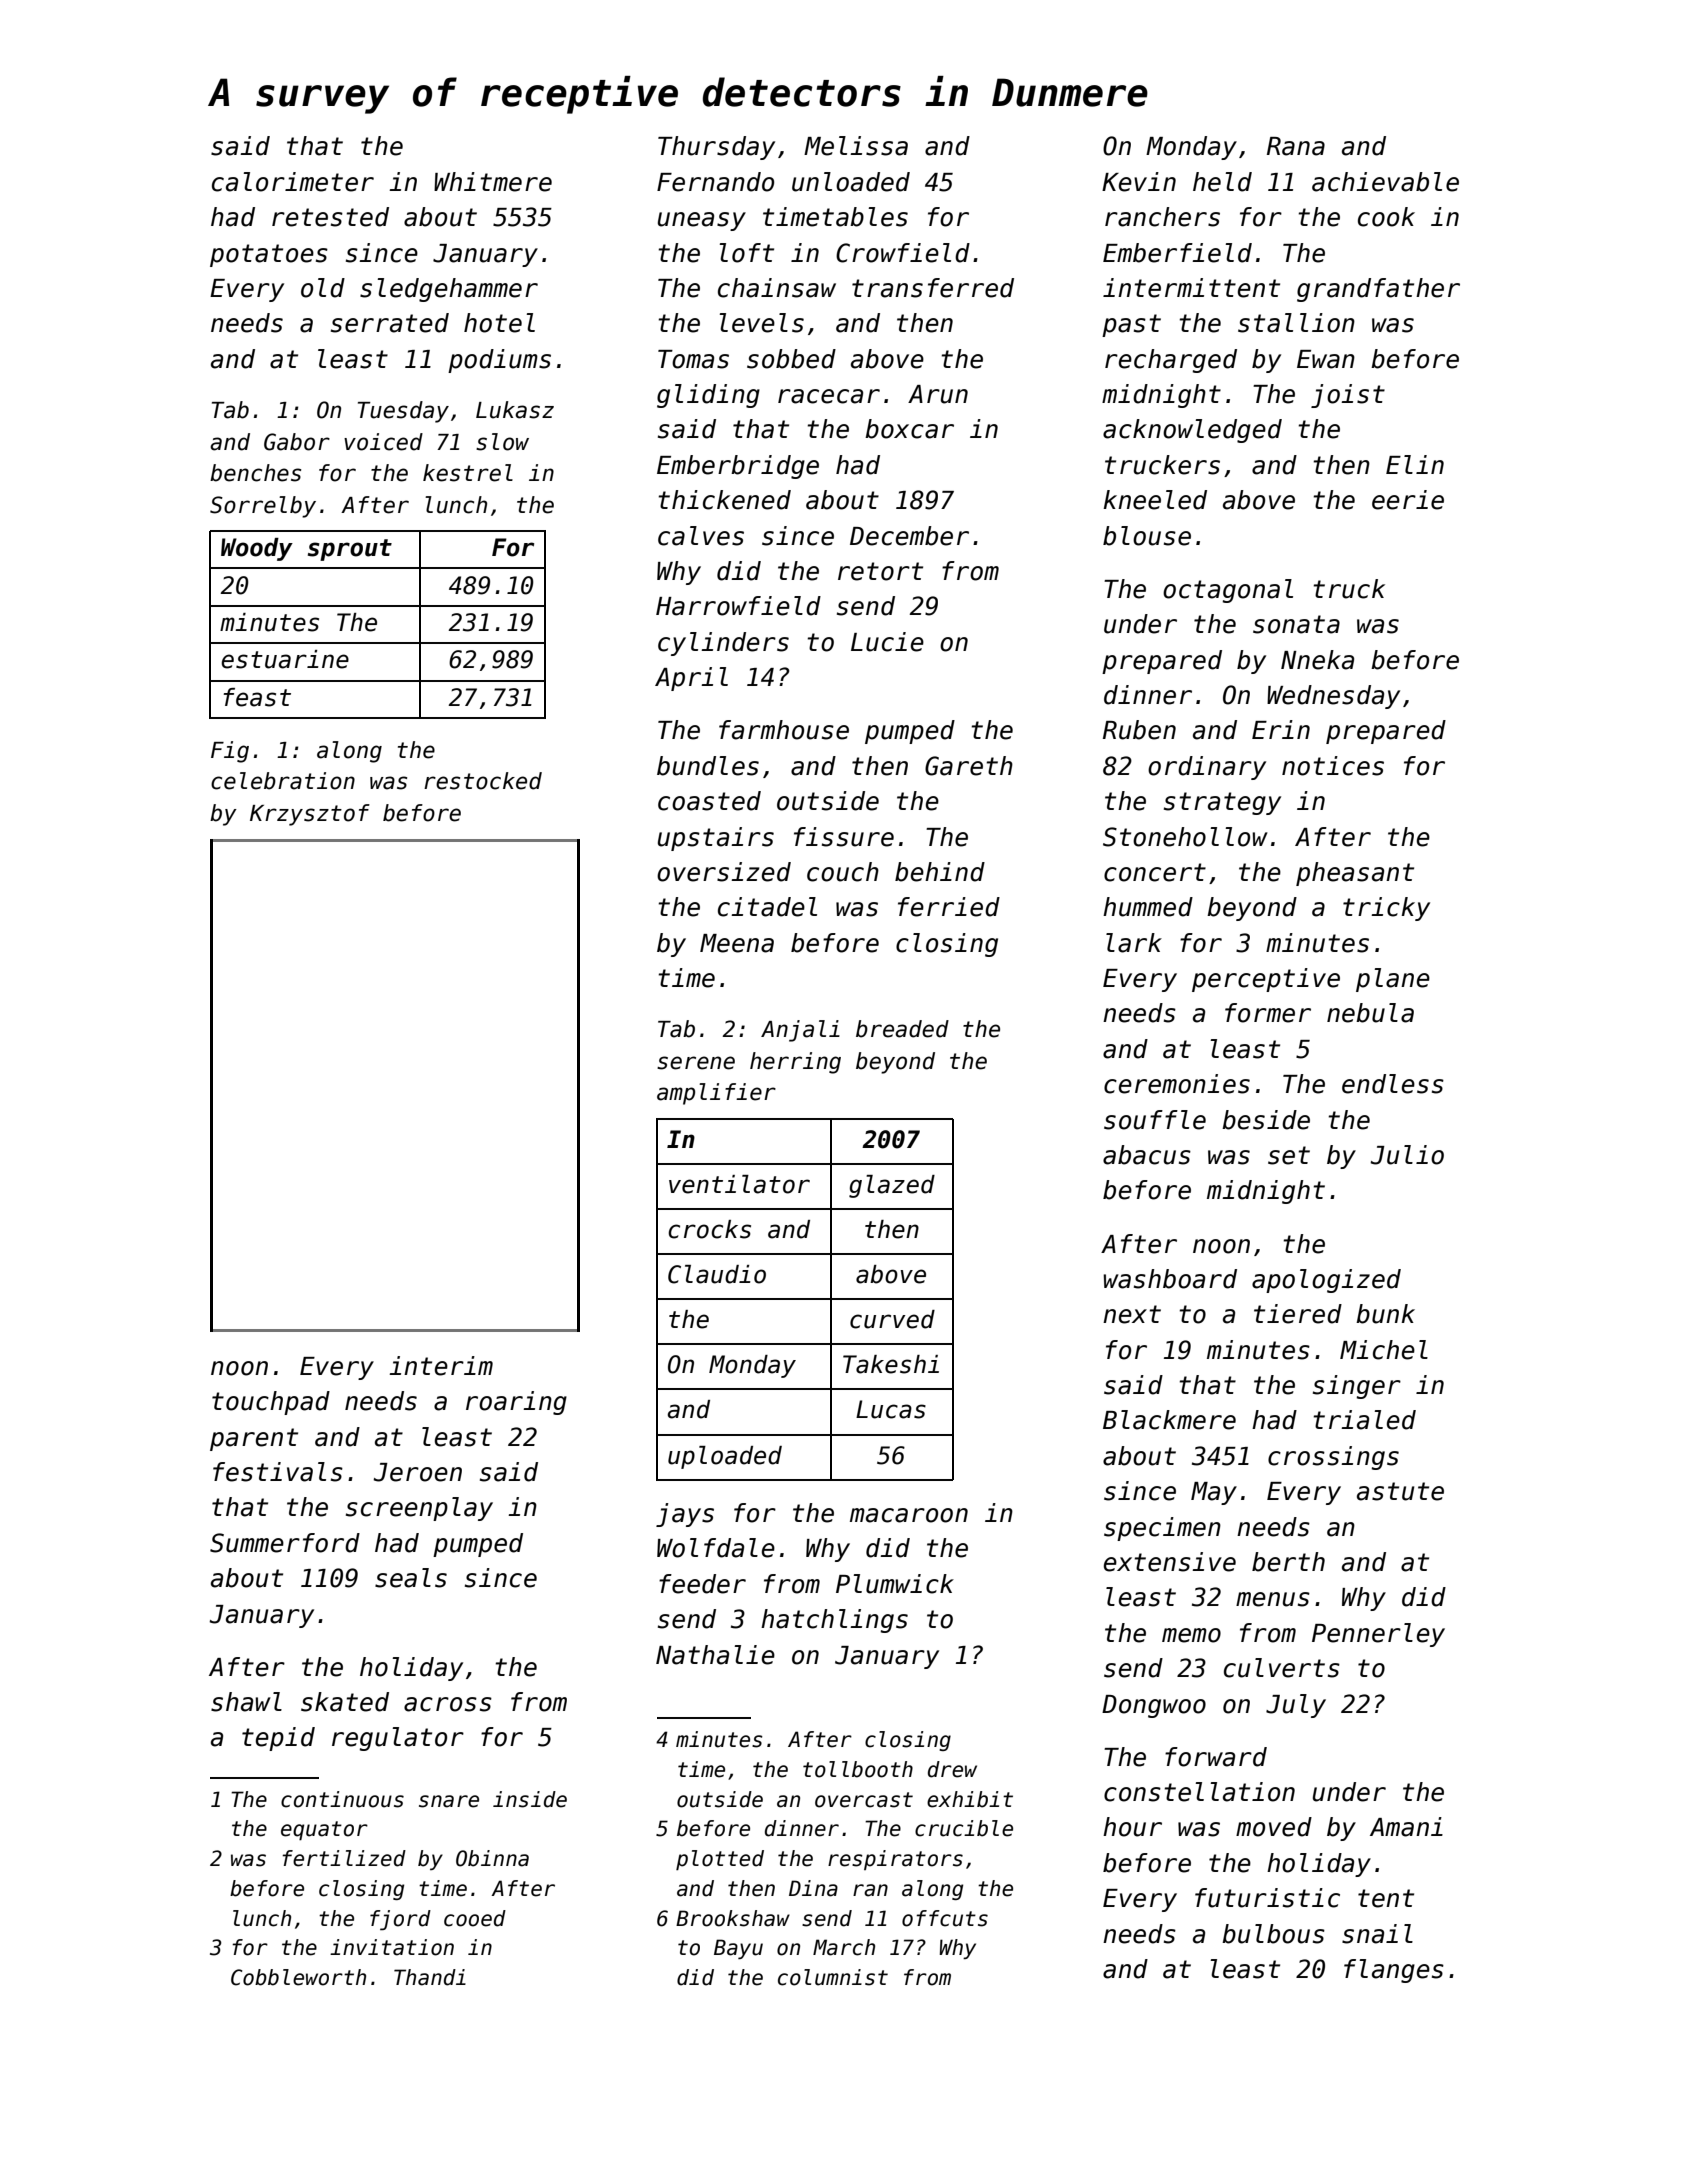 The height and width of the screenshot is (2178, 1683). Describe the element at coordinates (717, 1274) in the screenshot. I see `Claudio` at that location.
